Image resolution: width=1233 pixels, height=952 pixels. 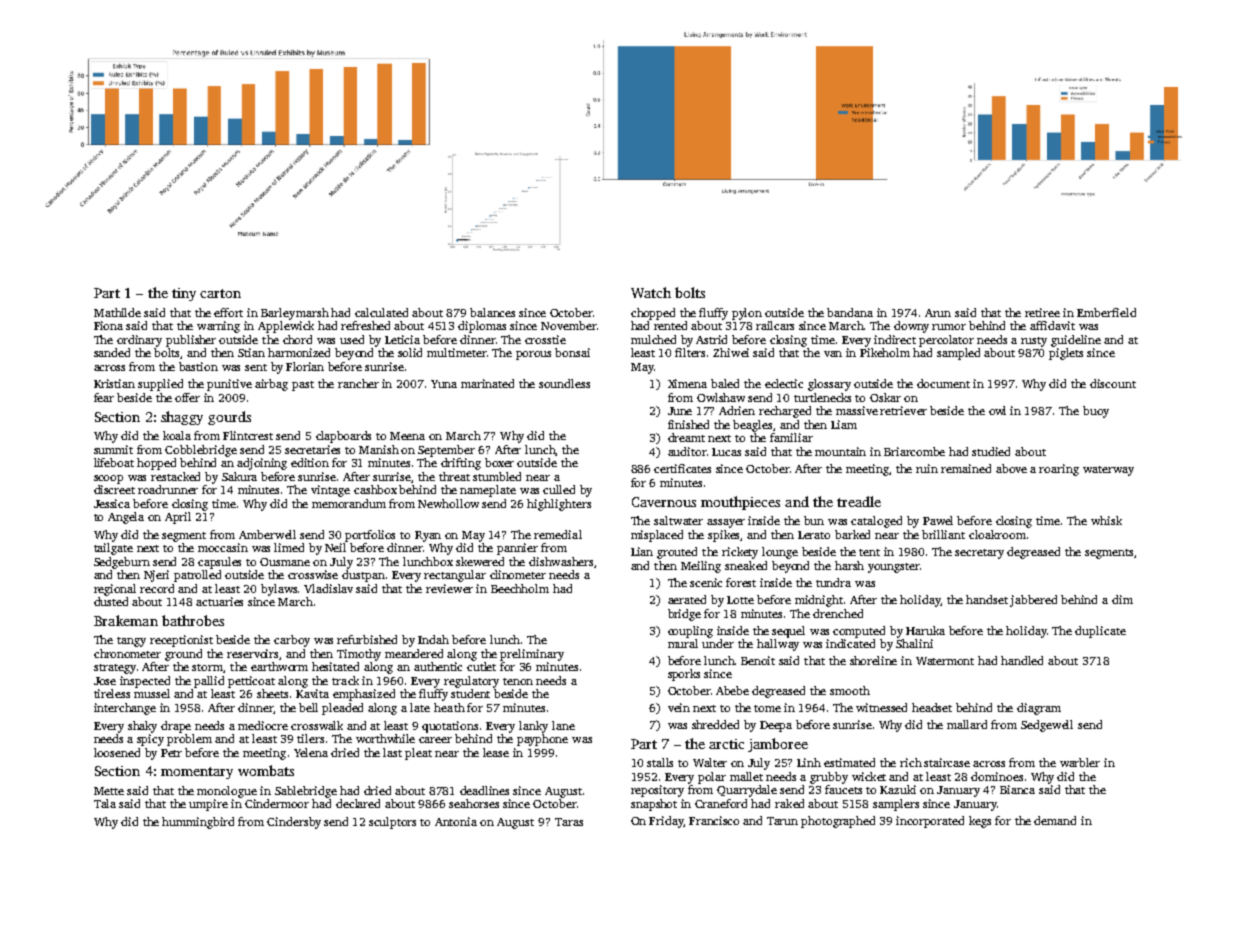 I want to click on deadlines, so click(x=484, y=790).
